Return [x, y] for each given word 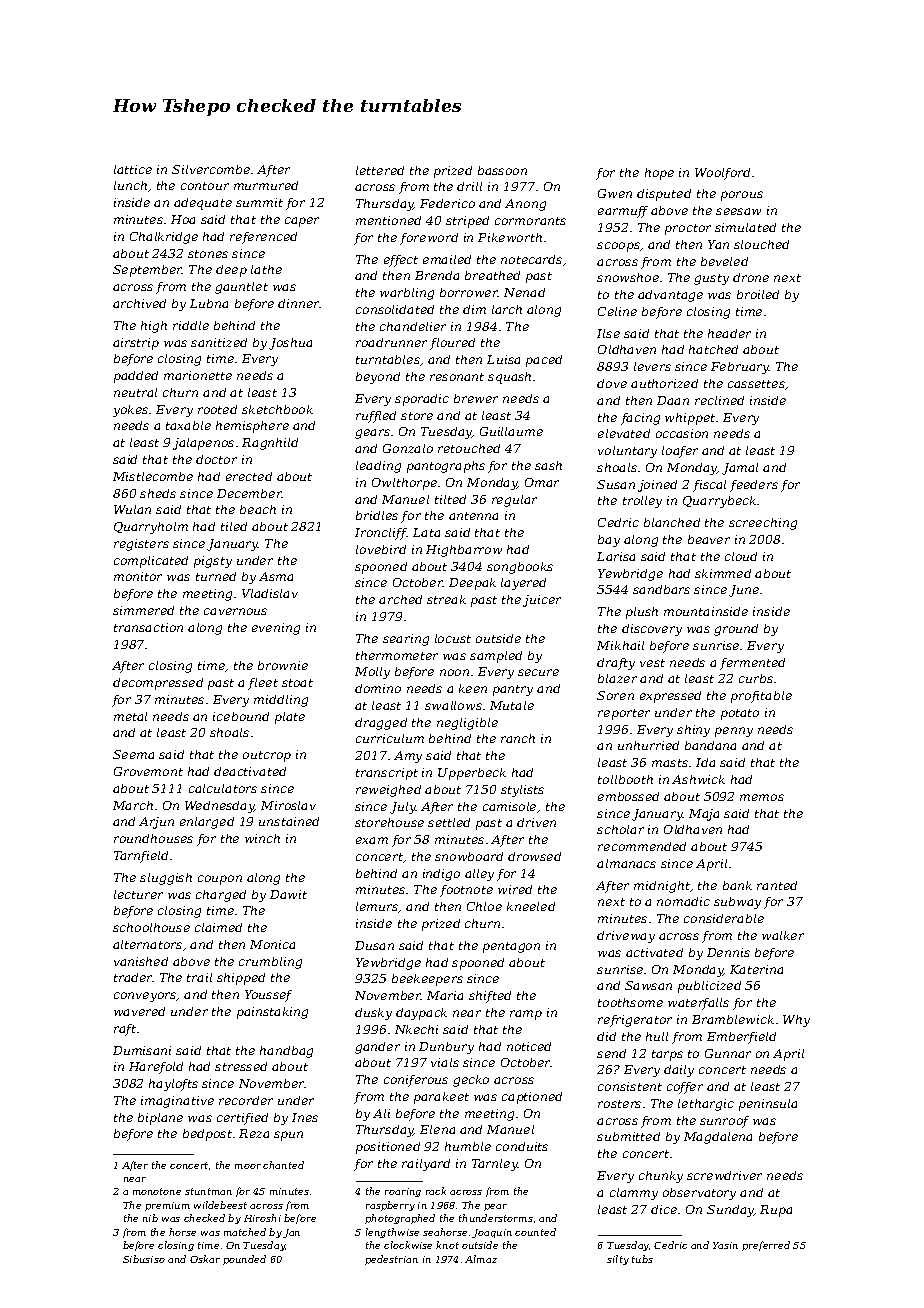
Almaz [481, 1259]
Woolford [722, 174]
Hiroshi [262, 1218]
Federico [447, 203]
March [133, 805]
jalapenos [203, 444]
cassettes [756, 384]
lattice [133, 169]
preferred [766, 1246]
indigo [441, 875]
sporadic [422, 400]
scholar [620, 829]
